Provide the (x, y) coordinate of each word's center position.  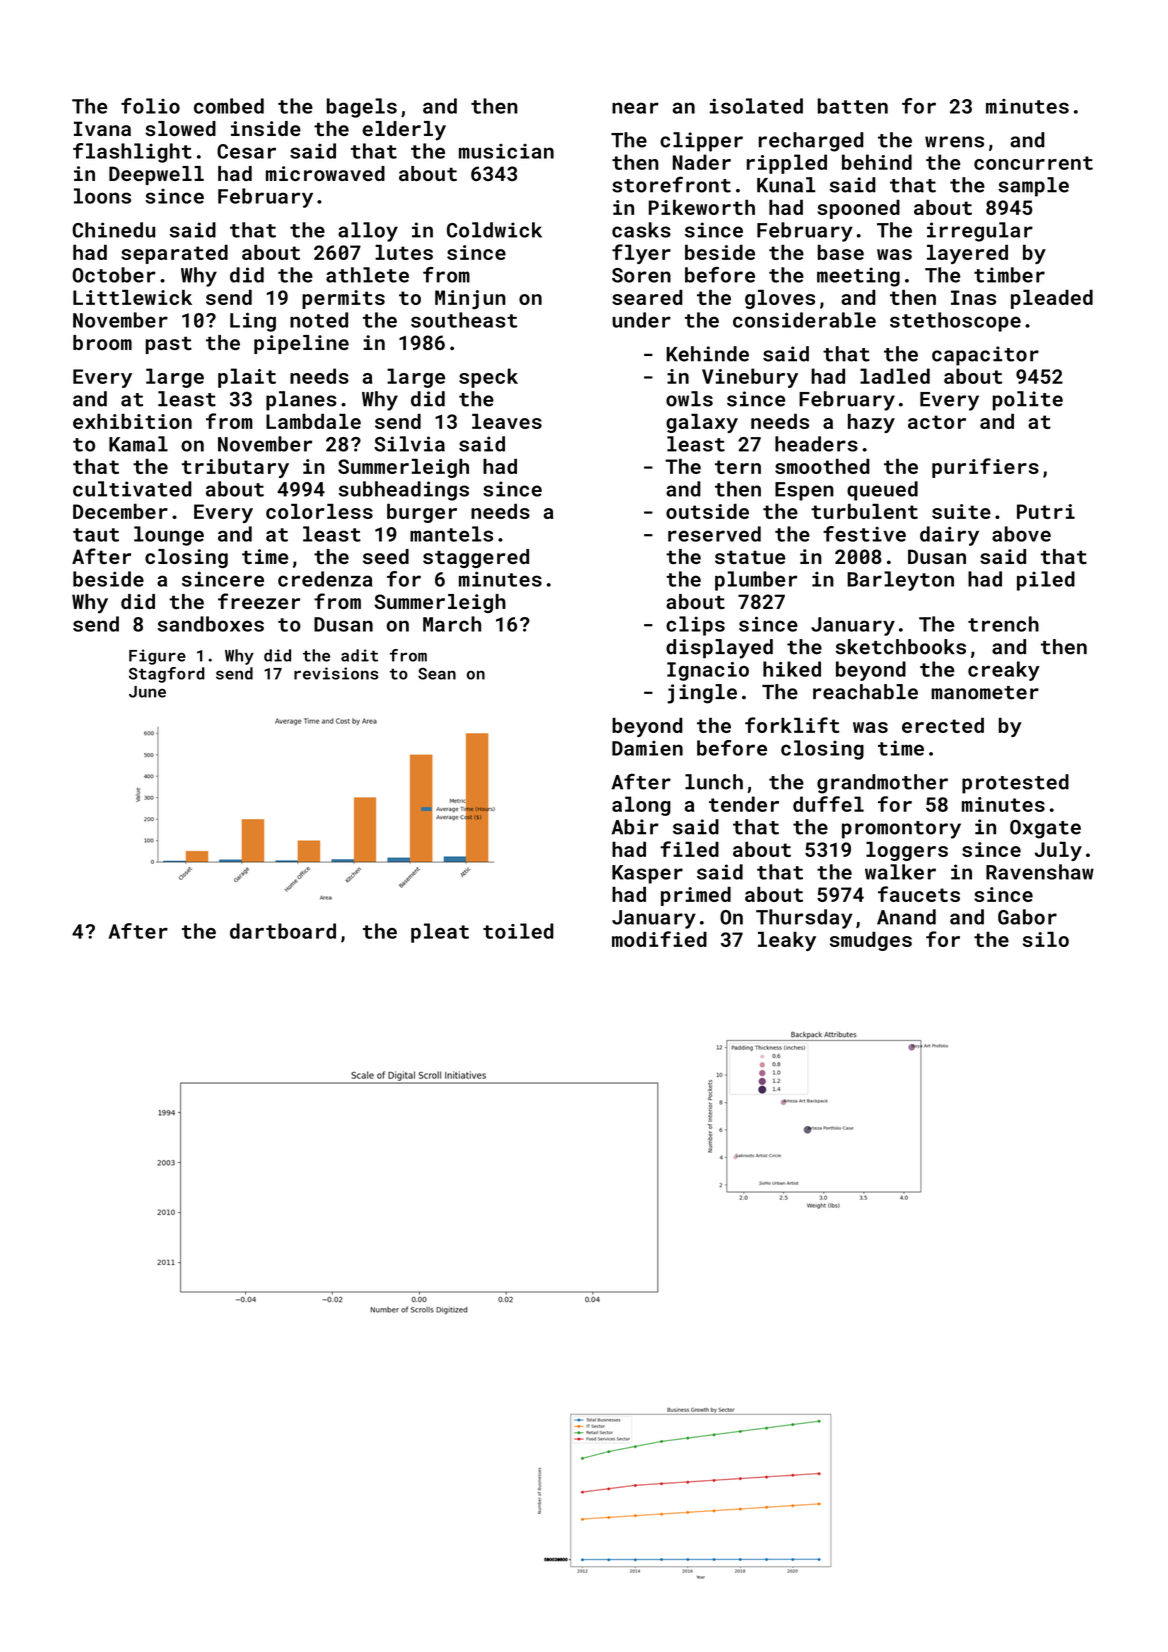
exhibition (132, 421)
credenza (325, 579)
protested (1015, 784)
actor (937, 422)
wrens (954, 142)
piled (1046, 581)
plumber (756, 581)
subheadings (404, 491)
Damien (647, 748)
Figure (157, 657)
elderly (404, 131)
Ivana (102, 128)
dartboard (283, 931)
